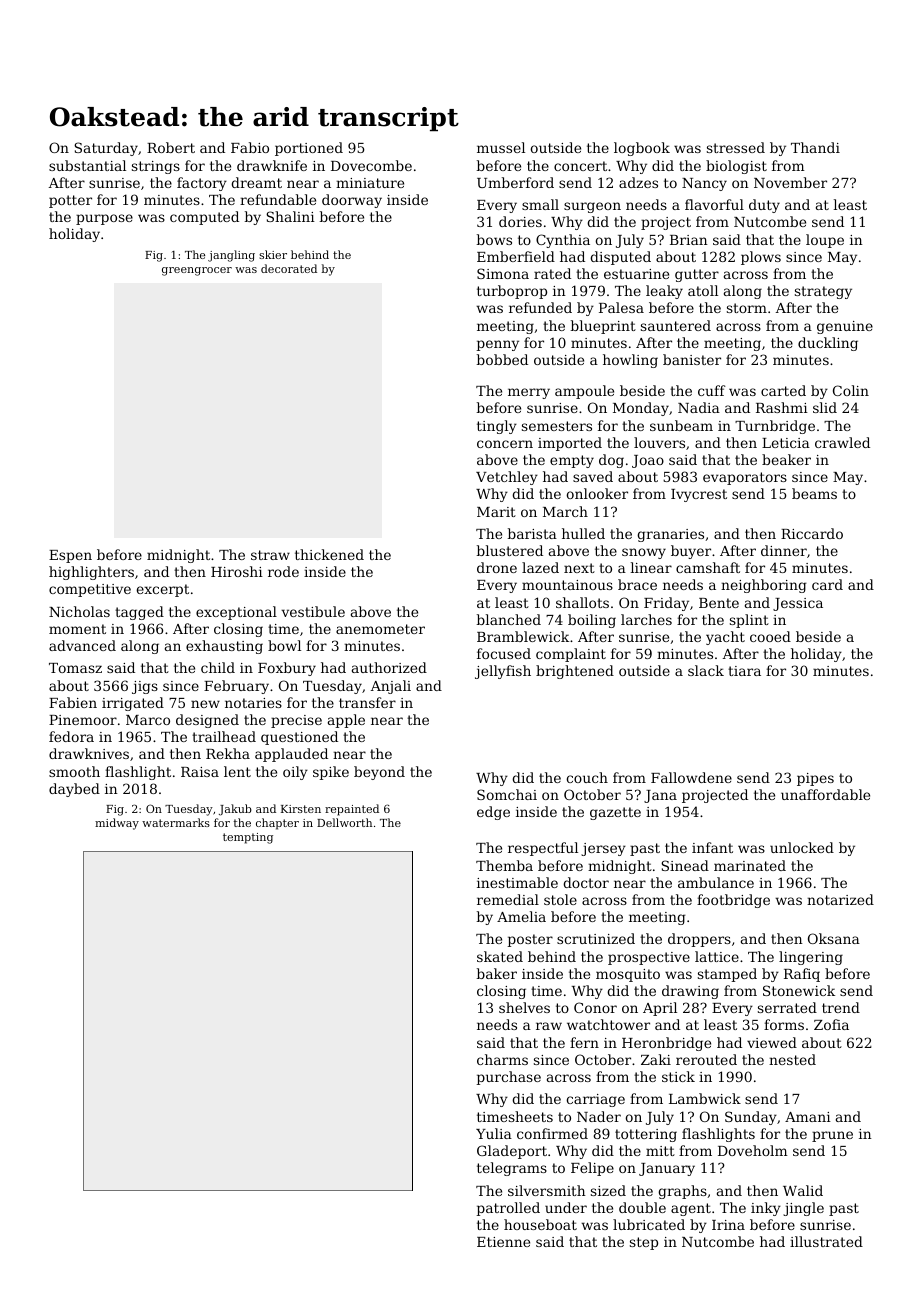 This screenshot has width=924, height=1308. I want to click on bows, so click(494, 239).
